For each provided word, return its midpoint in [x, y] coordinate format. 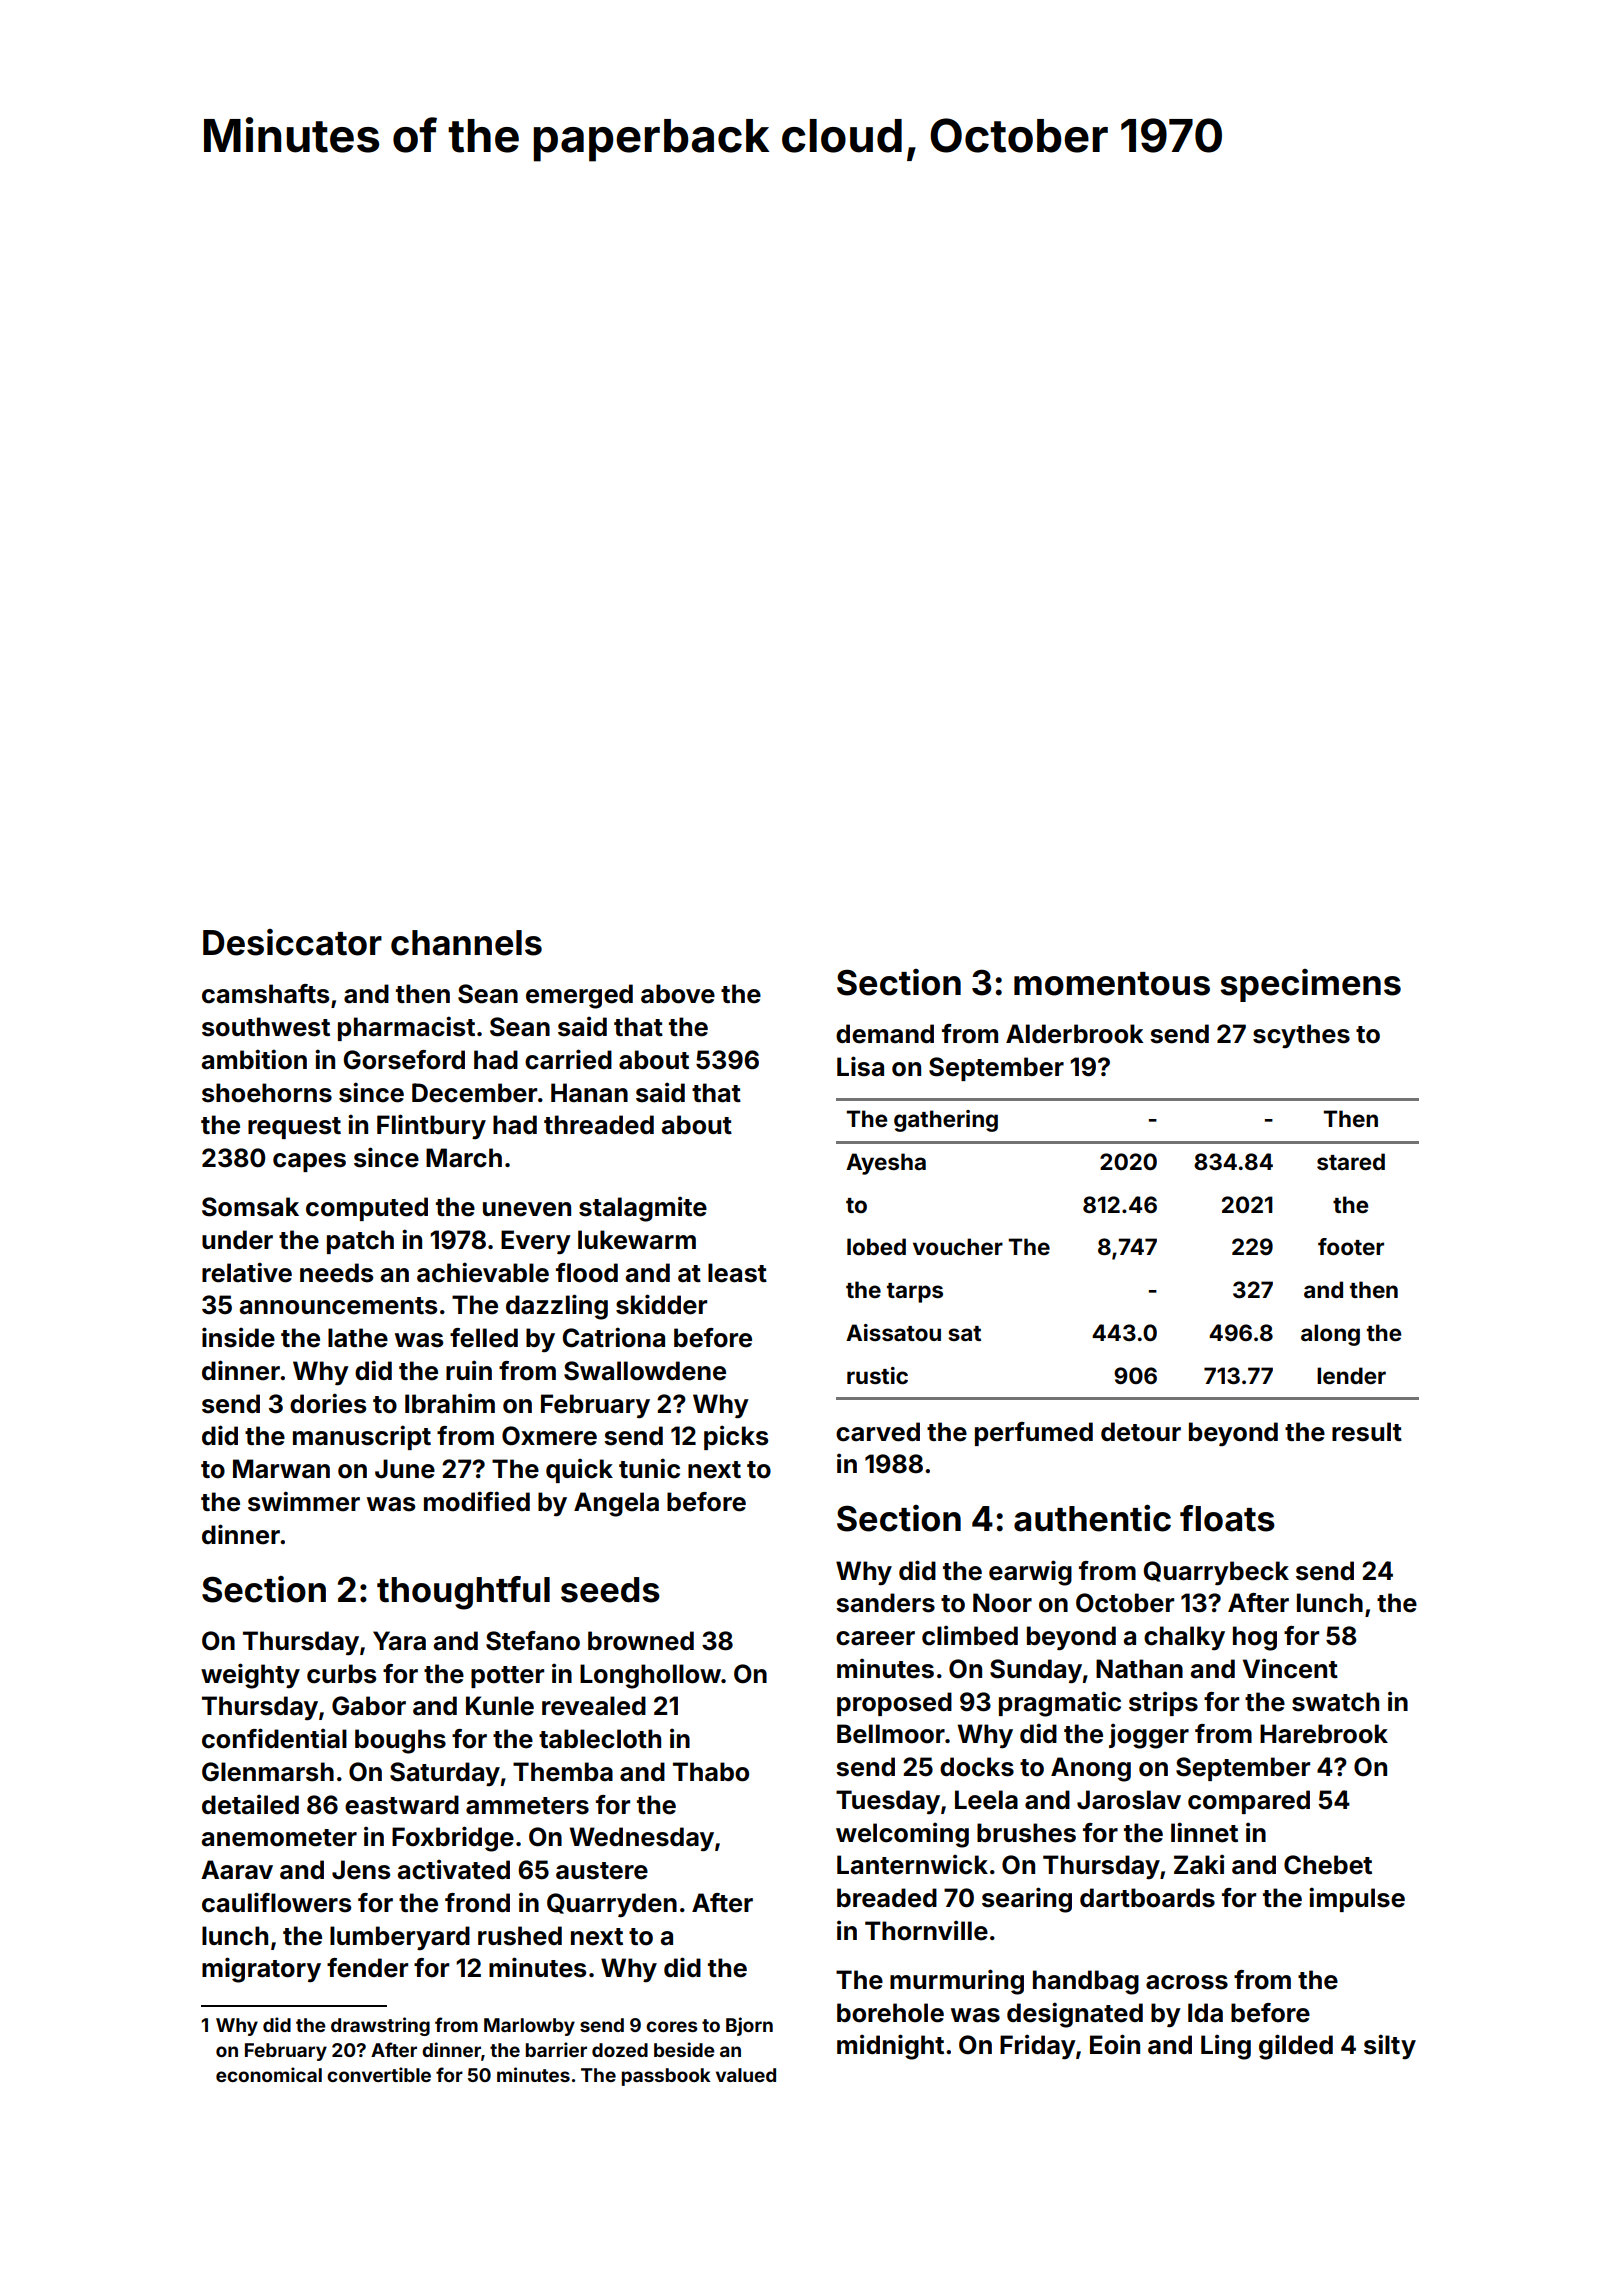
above [678, 994]
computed [367, 1209]
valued [746, 2075]
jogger [1149, 1736]
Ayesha [886, 1164]
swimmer [304, 1501]
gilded [1296, 2047]
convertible [379, 2074]
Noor [1002, 1603]
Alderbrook [1075, 1034]
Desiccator [292, 942]
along [1330, 1335]
